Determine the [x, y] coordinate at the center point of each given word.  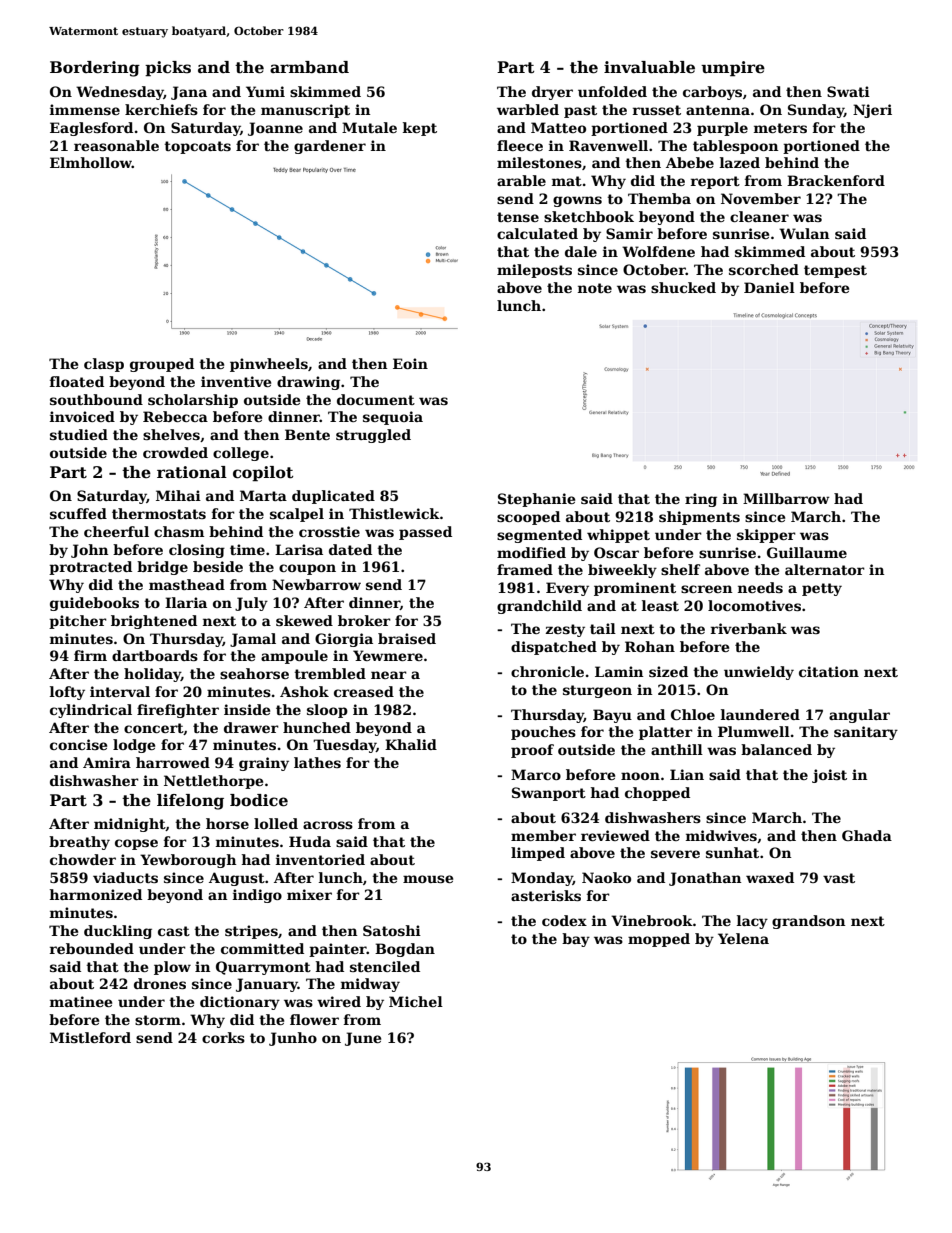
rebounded [92, 948]
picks [168, 69]
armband [309, 67]
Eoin [410, 363]
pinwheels [269, 365]
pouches [543, 733]
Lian [687, 774]
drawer [251, 727]
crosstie [329, 531]
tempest [835, 271]
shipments [699, 518]
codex [564, 920]
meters [780, 128]
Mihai [178, 495]
